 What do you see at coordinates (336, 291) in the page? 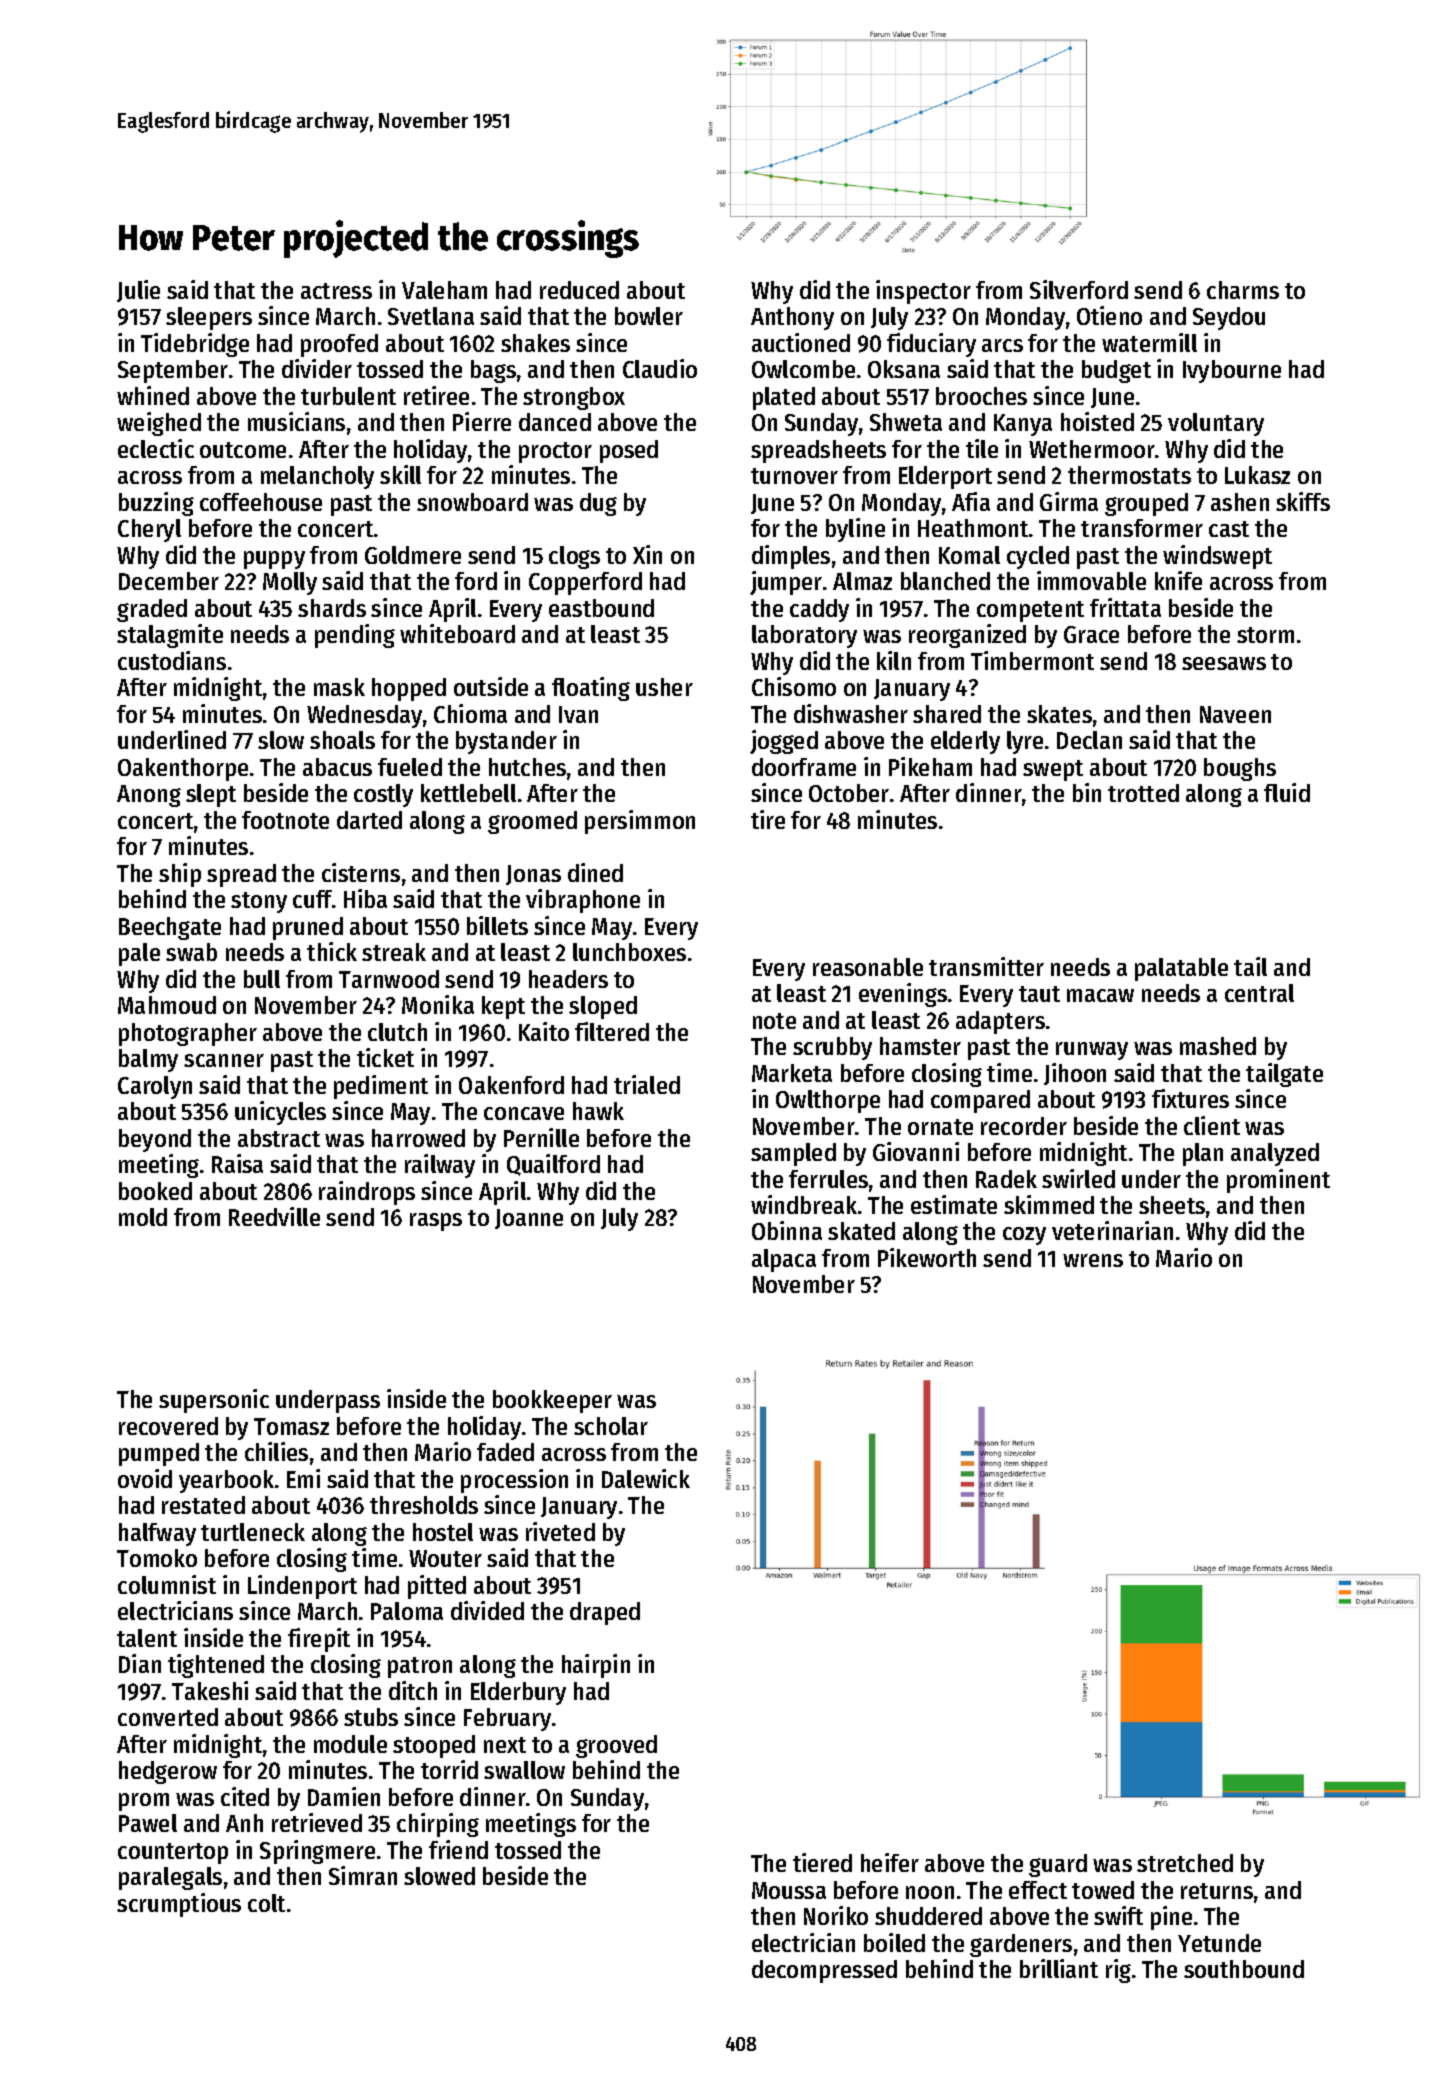
I see `actress` at bounding box center [336, 291].
